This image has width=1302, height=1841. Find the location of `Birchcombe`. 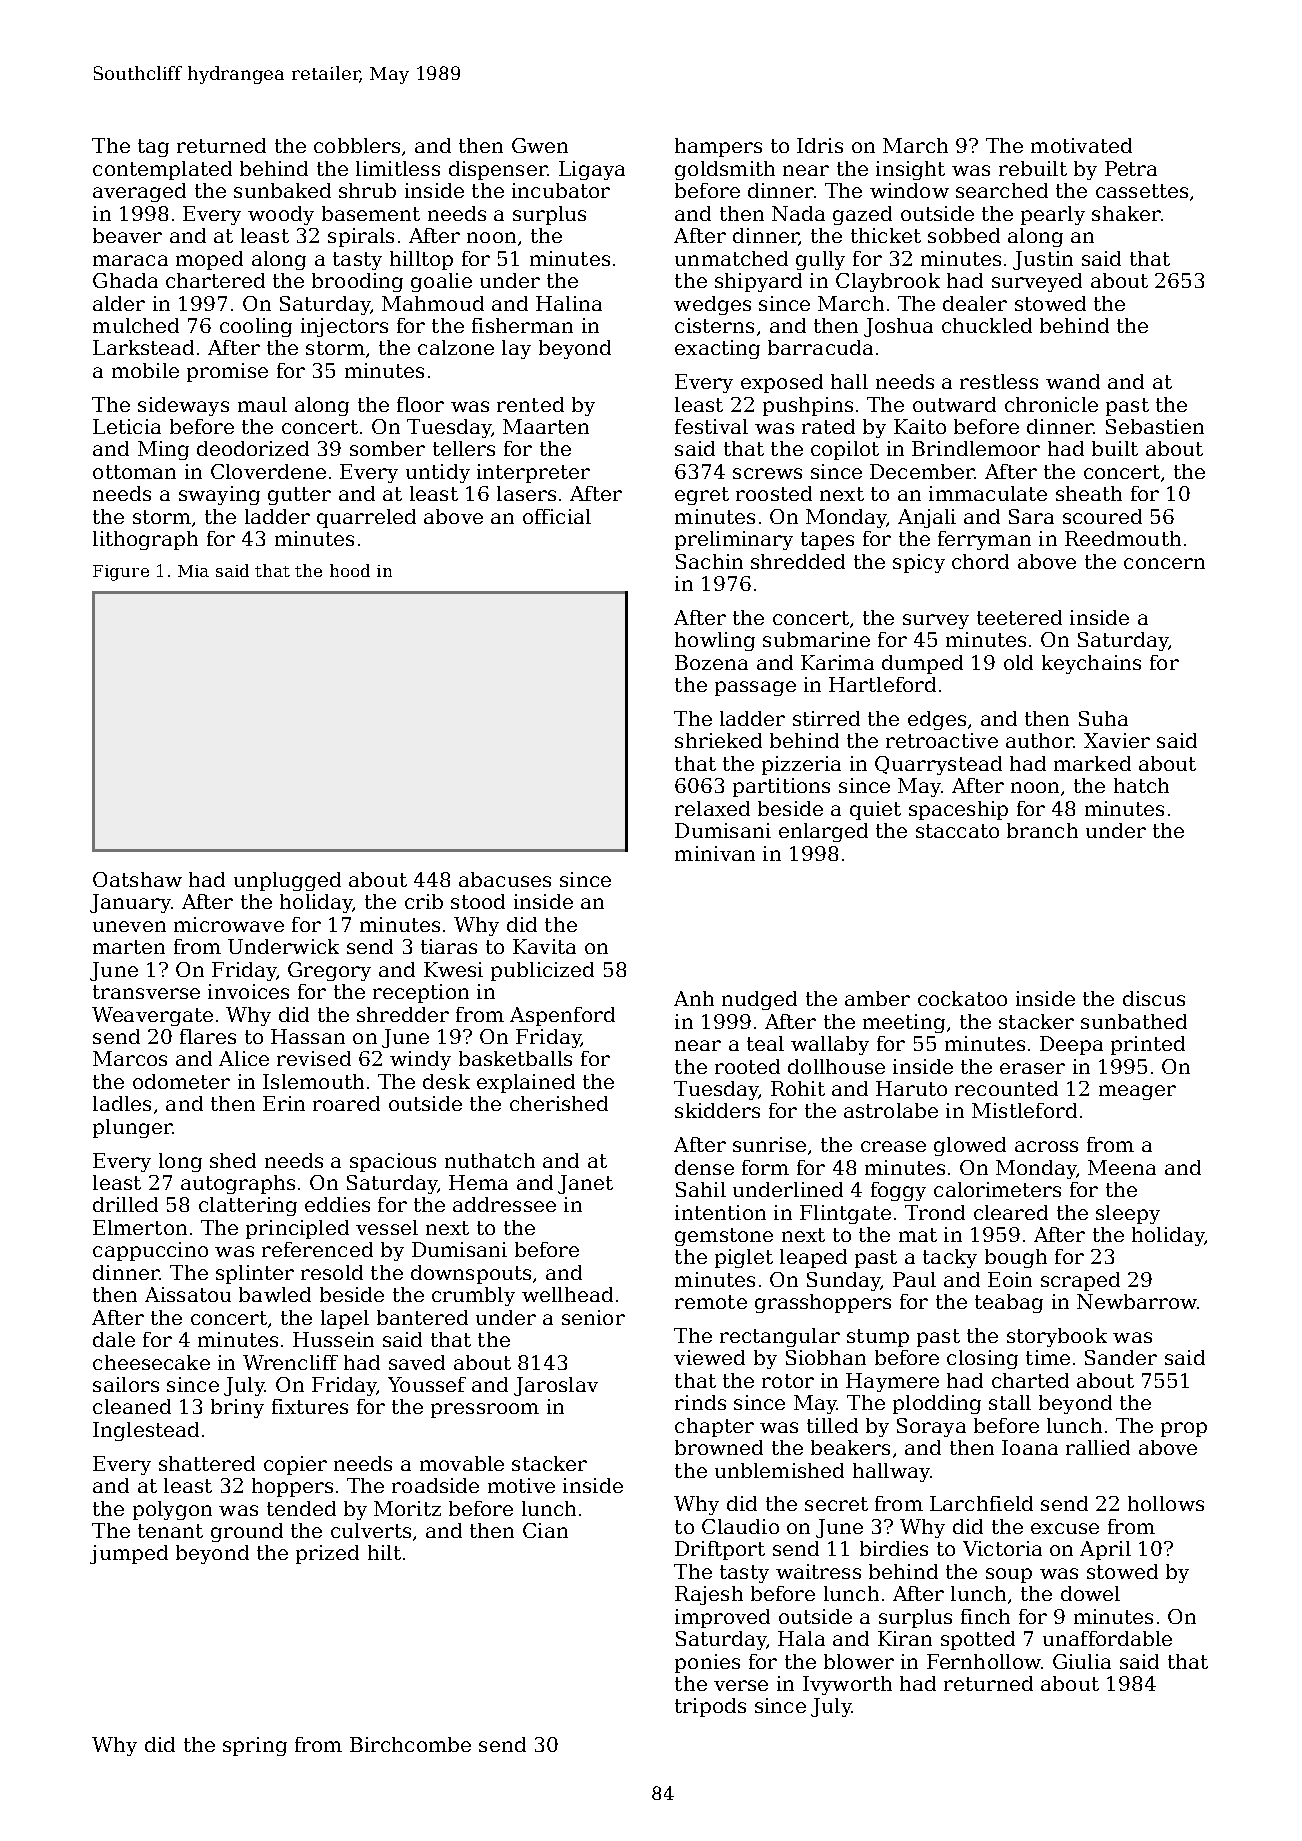

Birchcombe is located at coordinates (410, 1744).
